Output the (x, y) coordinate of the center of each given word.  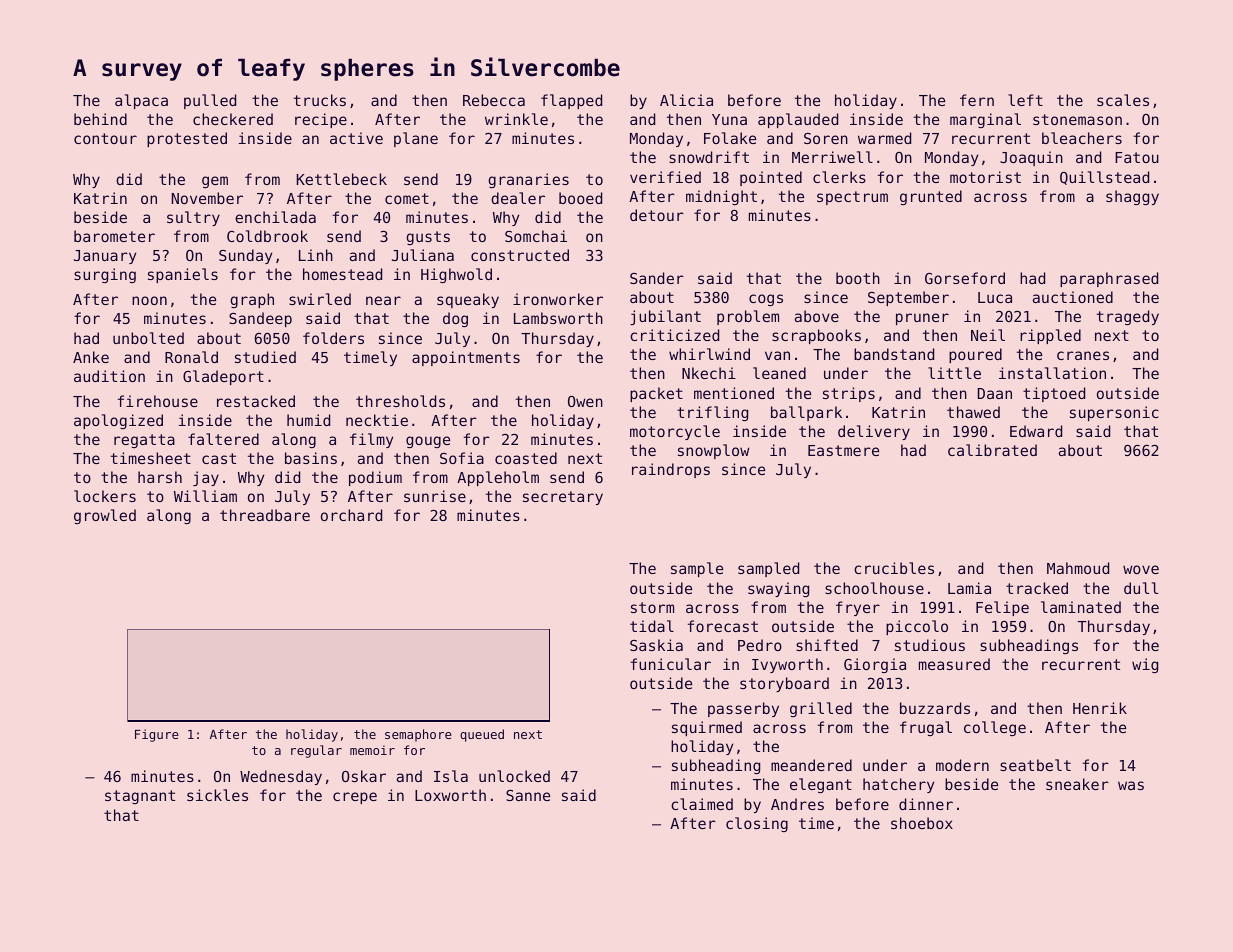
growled (105, 516)
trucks (320, 100)
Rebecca (494, 100)
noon (149, 300)
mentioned (734, 393)
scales (1123, 100)
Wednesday (281, 777)
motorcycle (675, 432)
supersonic (1114, 413)
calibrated (992, 450)
